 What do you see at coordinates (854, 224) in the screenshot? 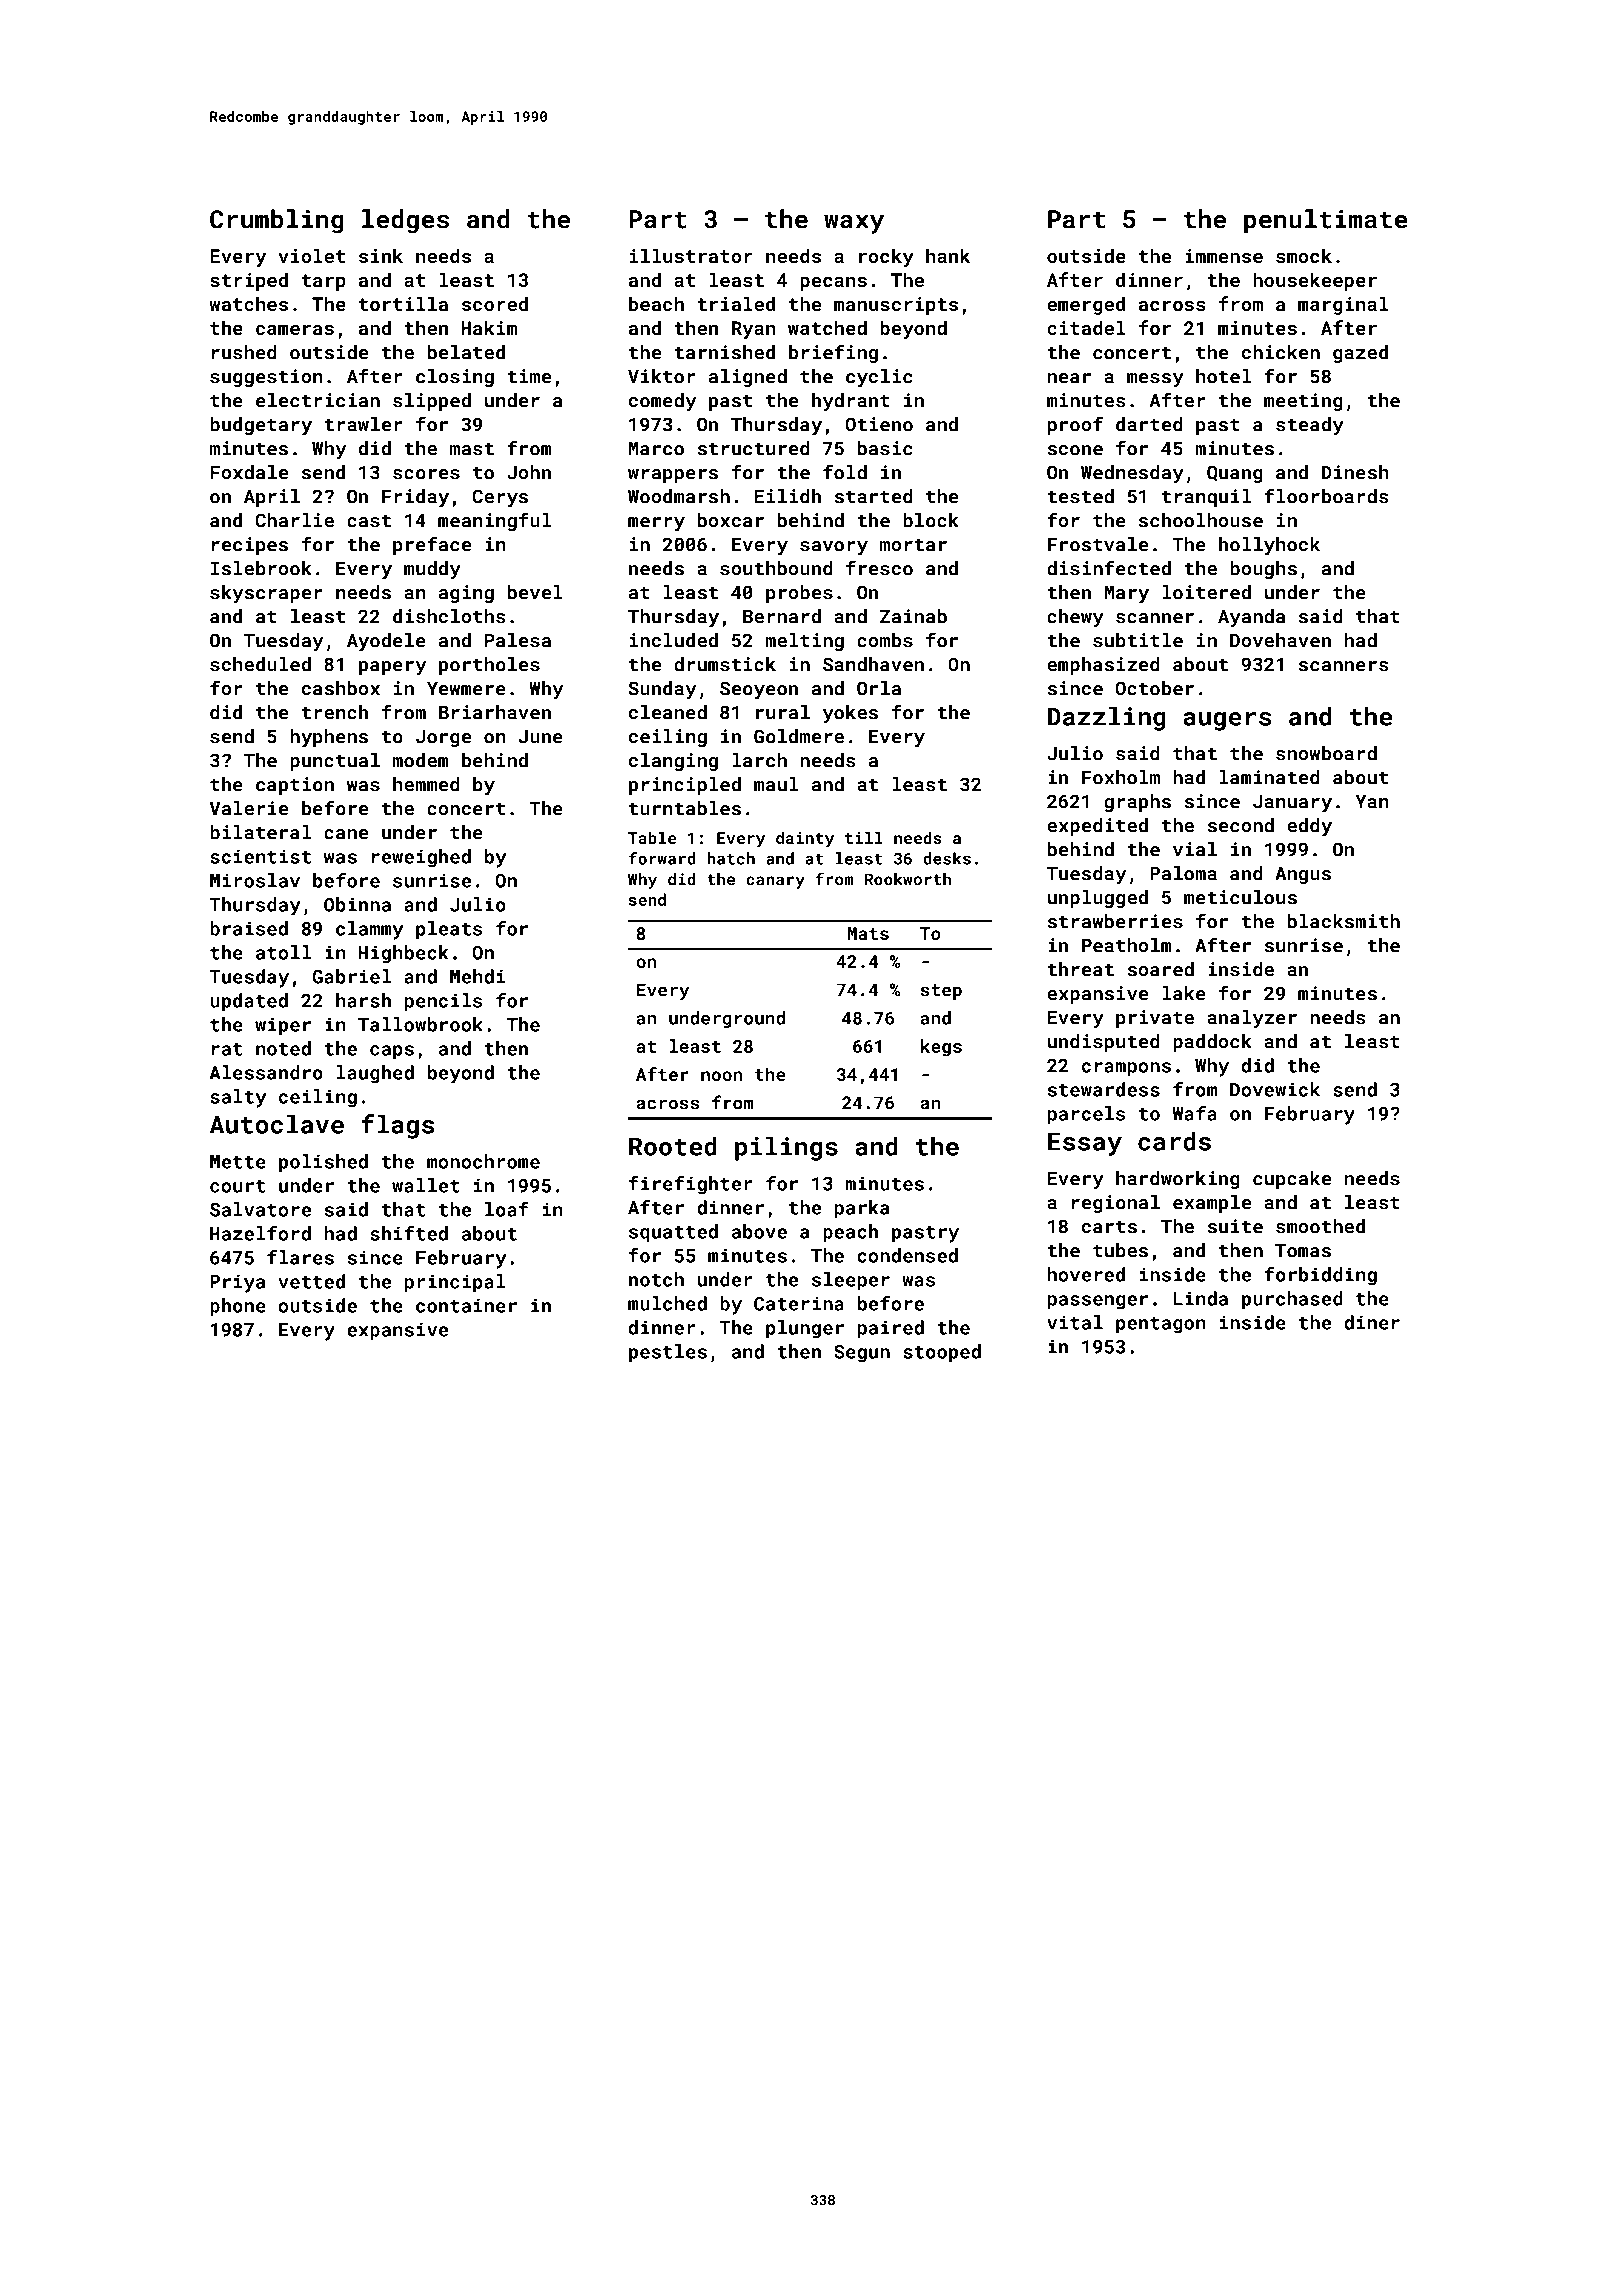
I see `waxy` at bounding box center [854, 224].
